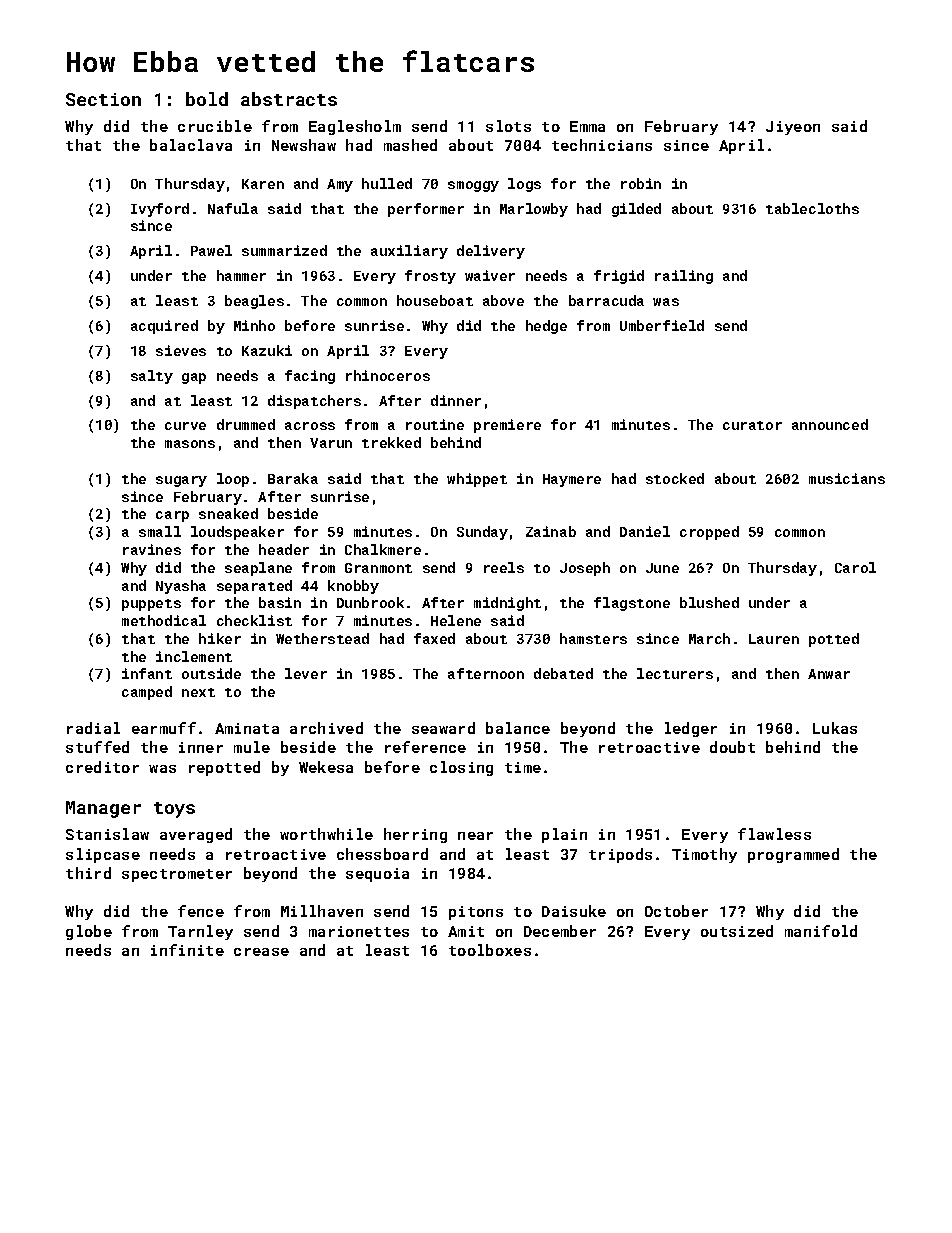  What do you see at coordinates (284, 250) in the image?
I see `summarized` at bounding box center [284, 250].
